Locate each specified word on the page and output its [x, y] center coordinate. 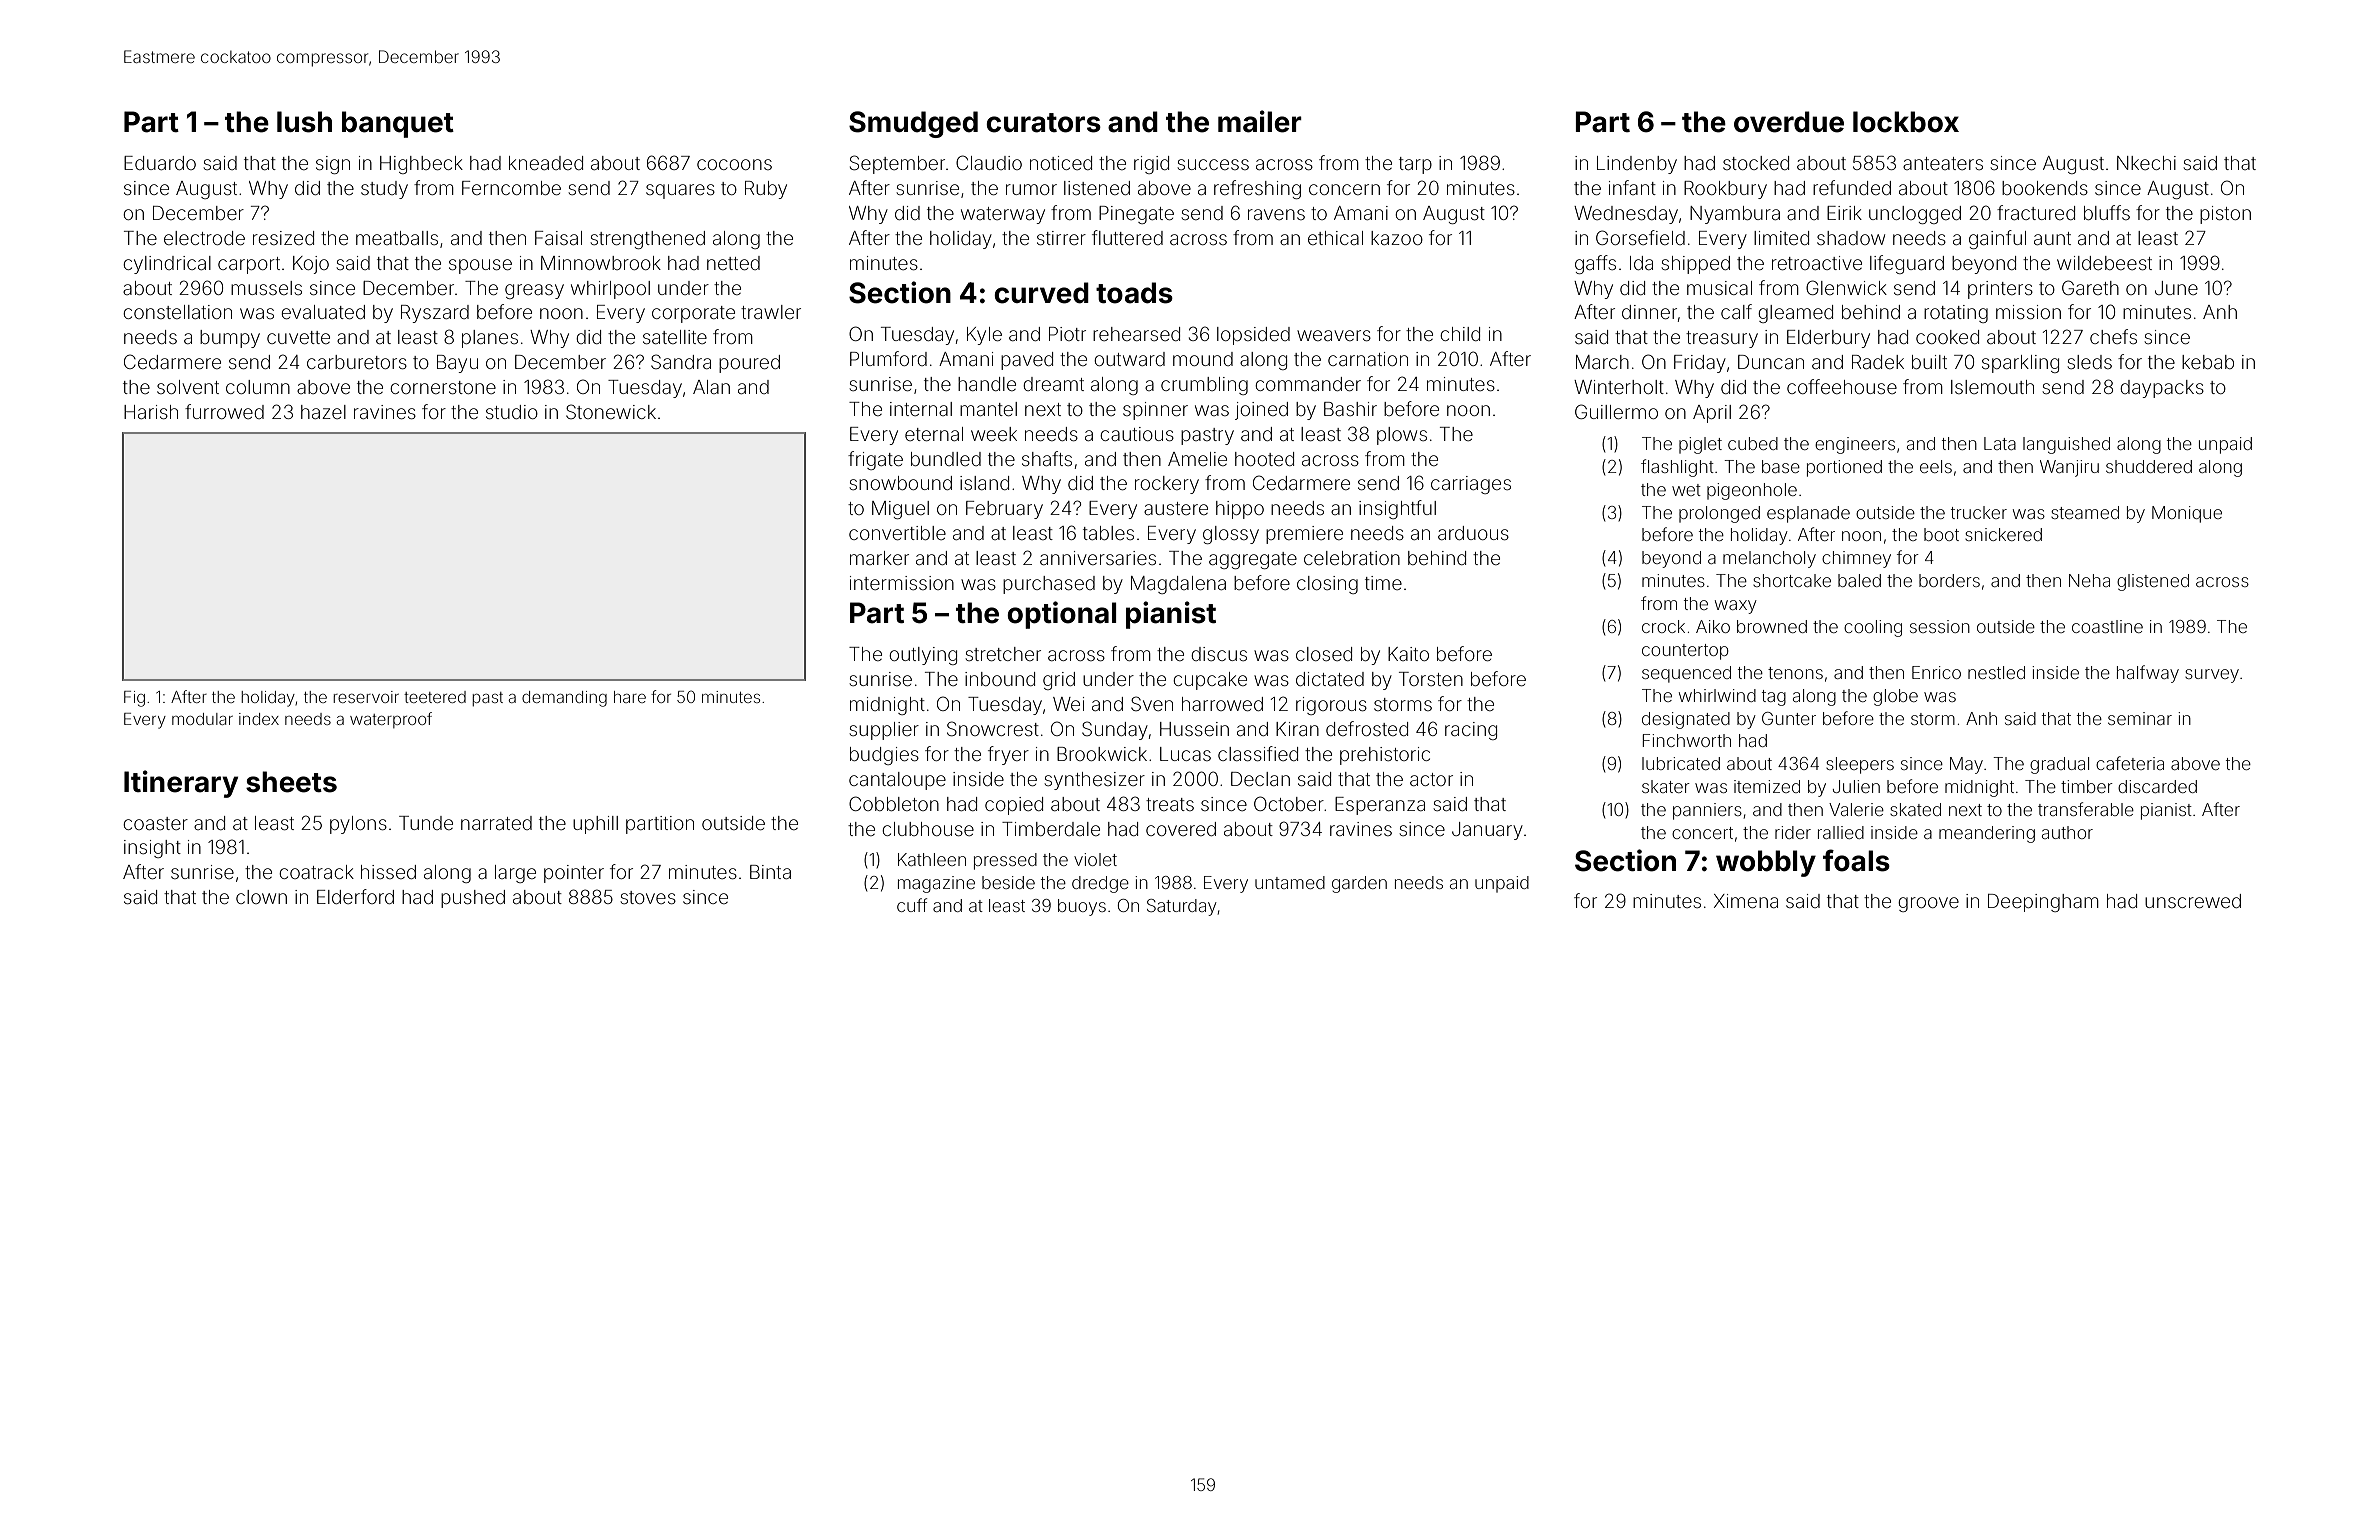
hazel [323, 412]
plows [1402, 436]
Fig [134, 699]
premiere [1304, 535]
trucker [1979, 512]
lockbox [1906, 122]
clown [261, 897]
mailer [1260, 121]
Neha [2089, 580]
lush [304, 122]
